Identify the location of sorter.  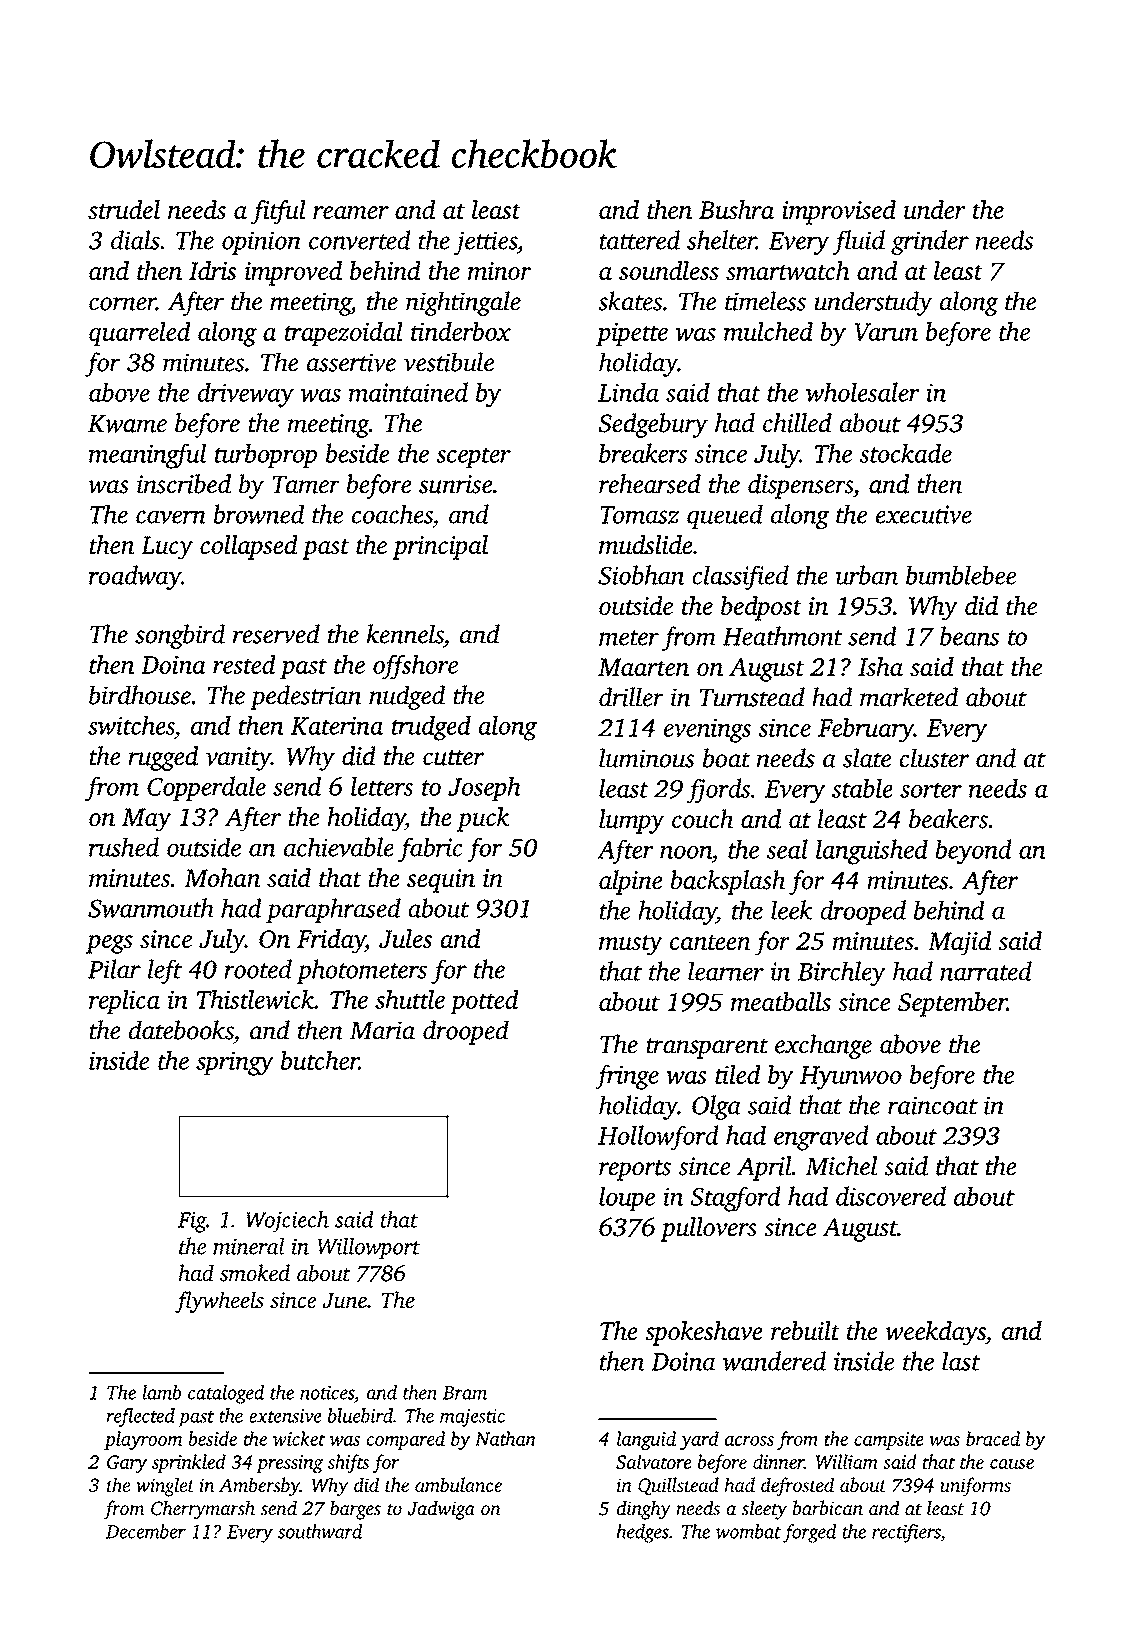
(931, 790).
